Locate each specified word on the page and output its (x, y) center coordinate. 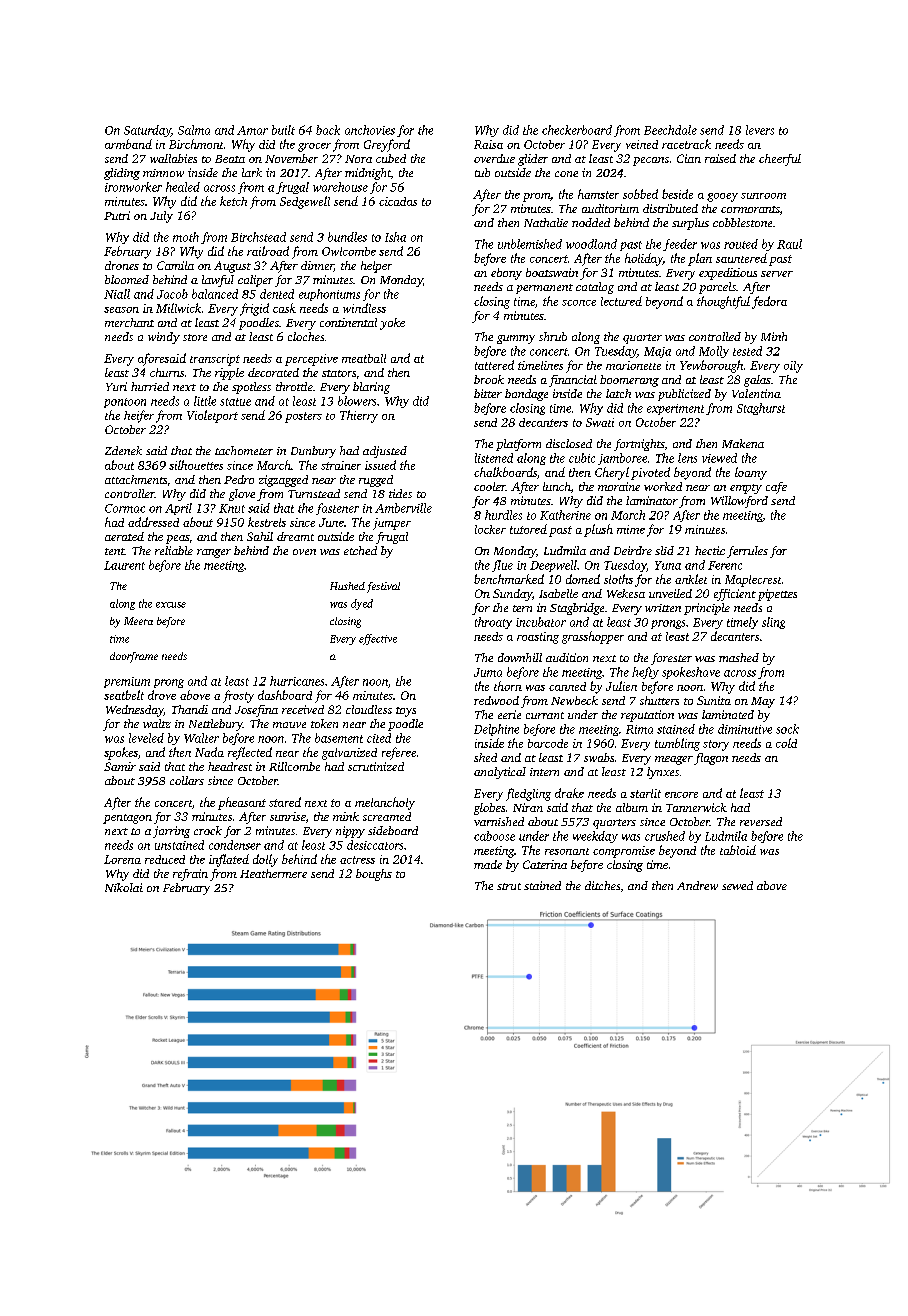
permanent (544, 289)
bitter (488, 393)
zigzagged (283, 481)
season (121, 310)
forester (671, 659)
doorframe (134, 657)
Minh (774, 336)
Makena (743, 443)
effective (378, 639)
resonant (567, 851)
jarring (171, 832)
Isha (395, 237)
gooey (722, 197)
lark (252, 172)
